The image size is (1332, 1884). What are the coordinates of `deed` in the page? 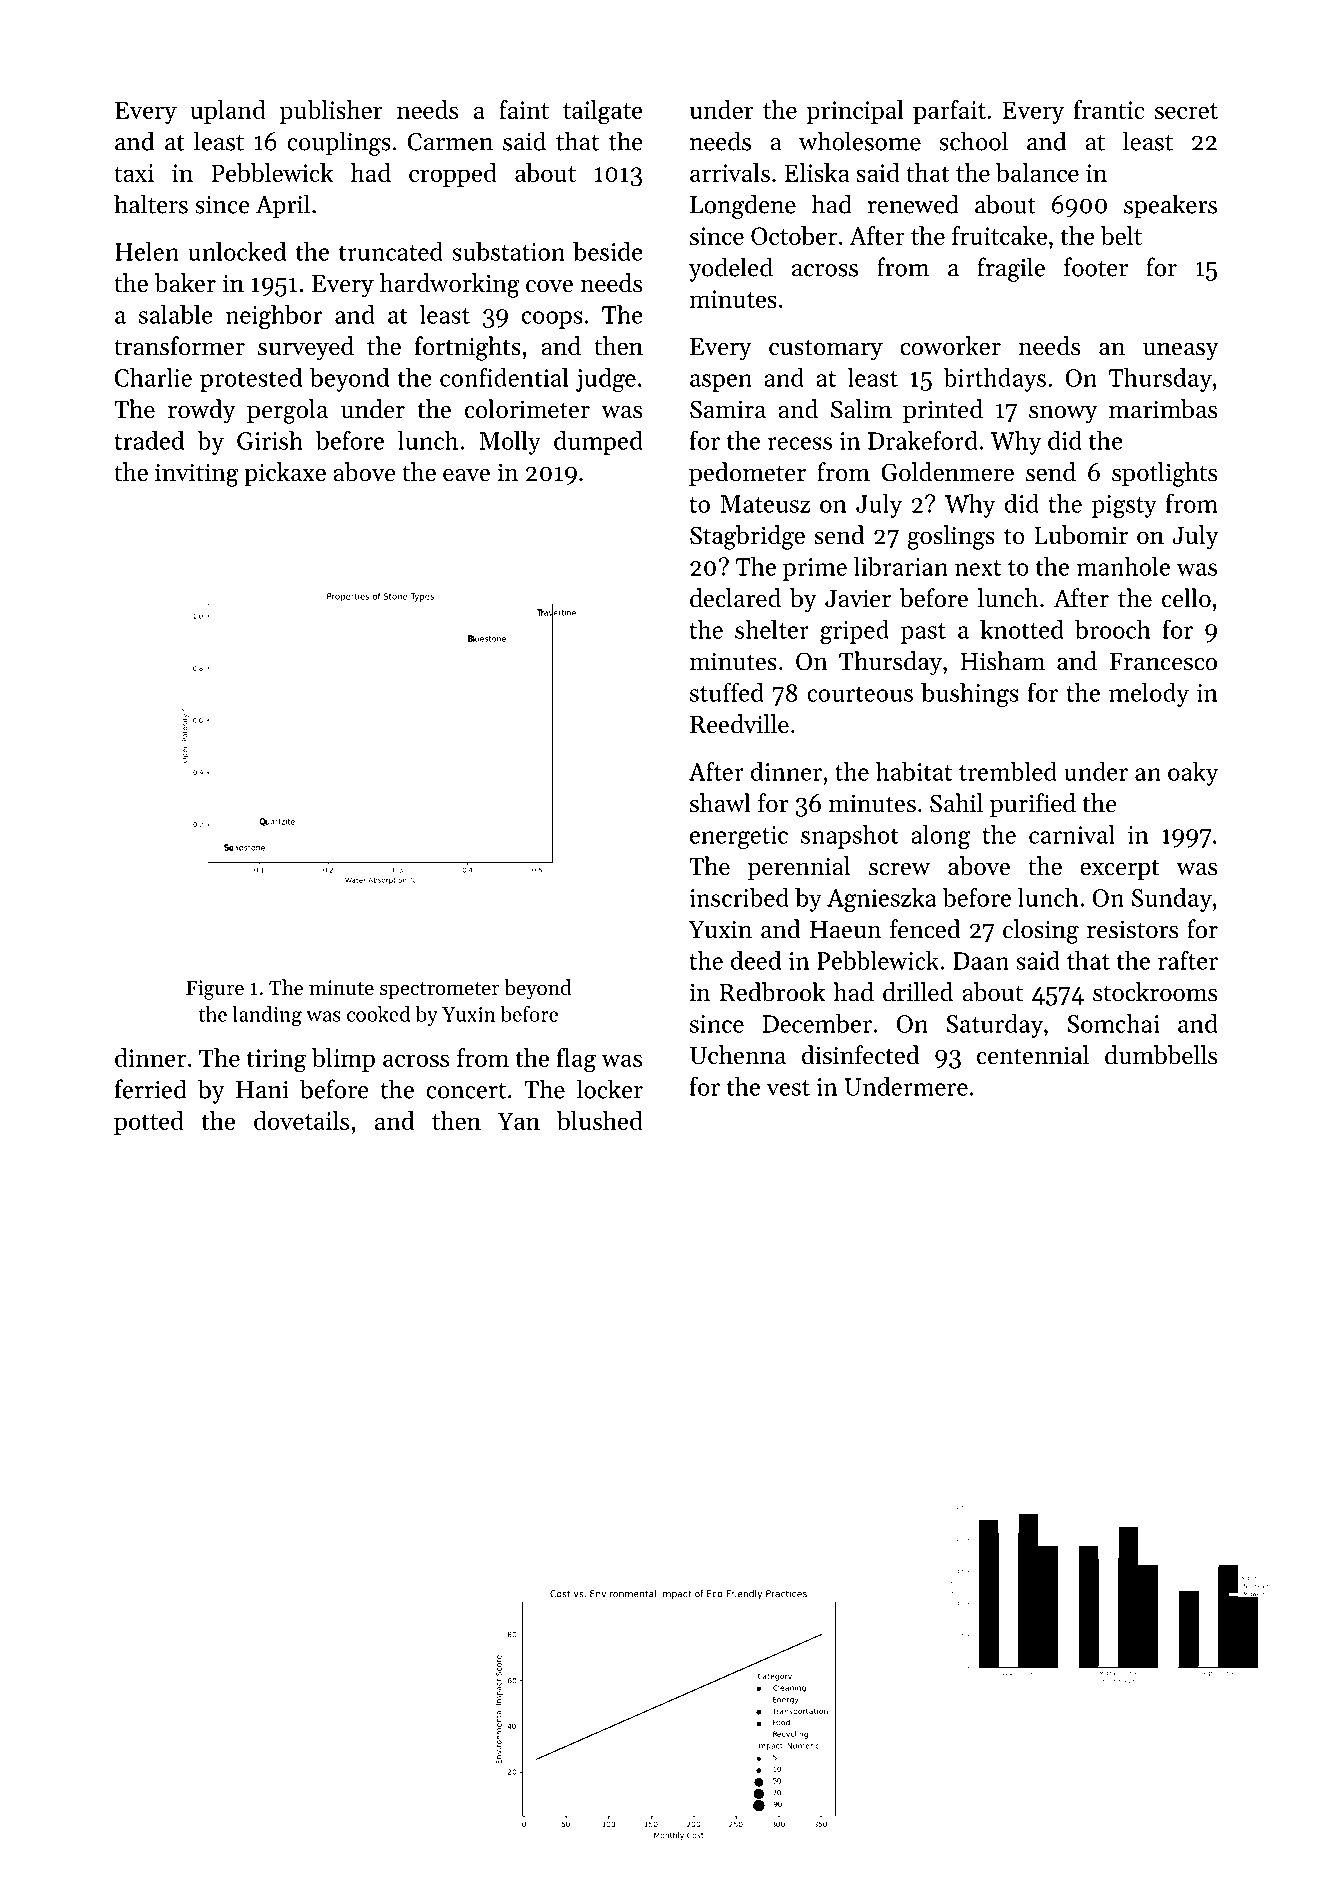 It's located at (756, 960).
